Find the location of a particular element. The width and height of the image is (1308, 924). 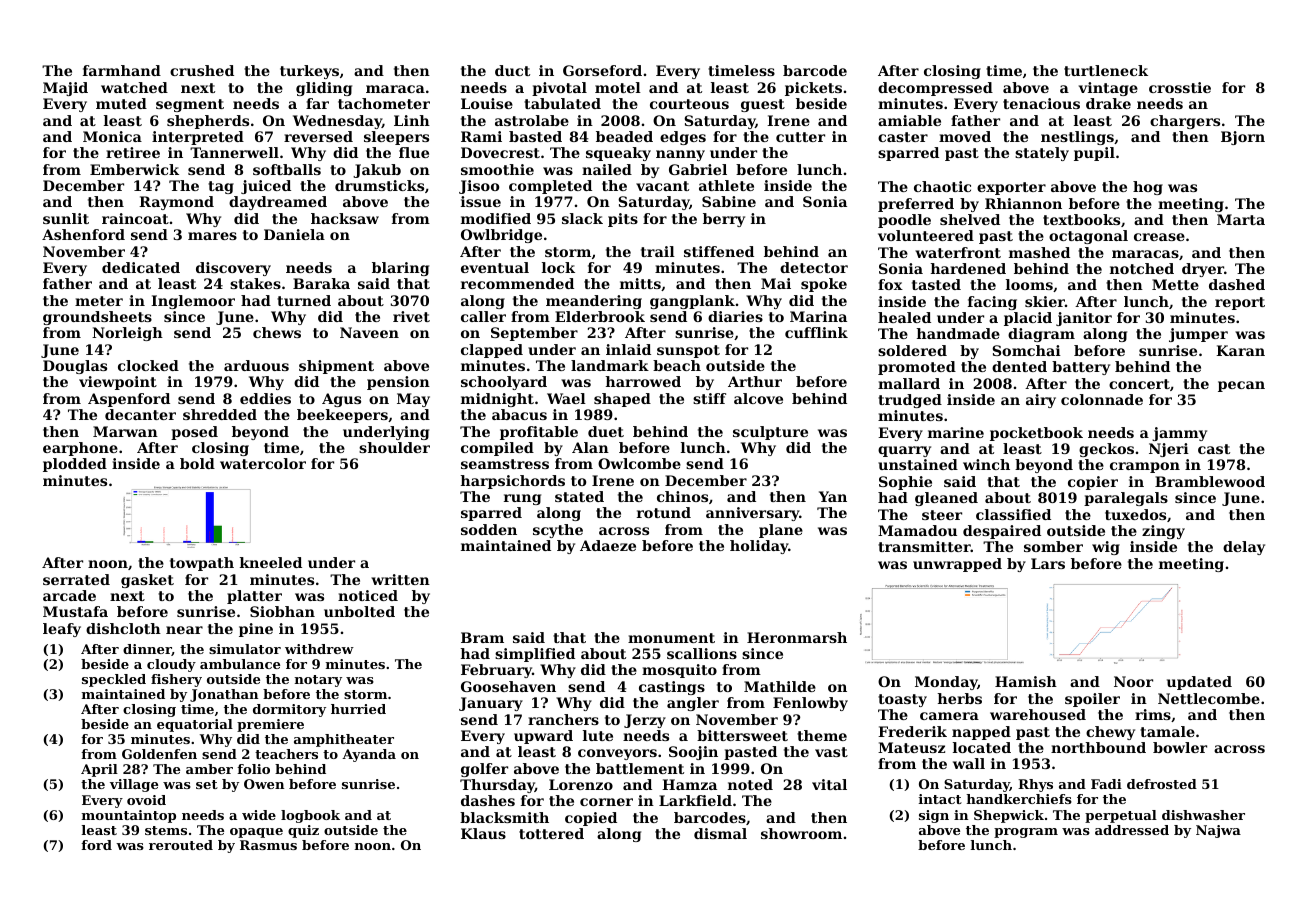

near is located at coordinates (184, 630).
